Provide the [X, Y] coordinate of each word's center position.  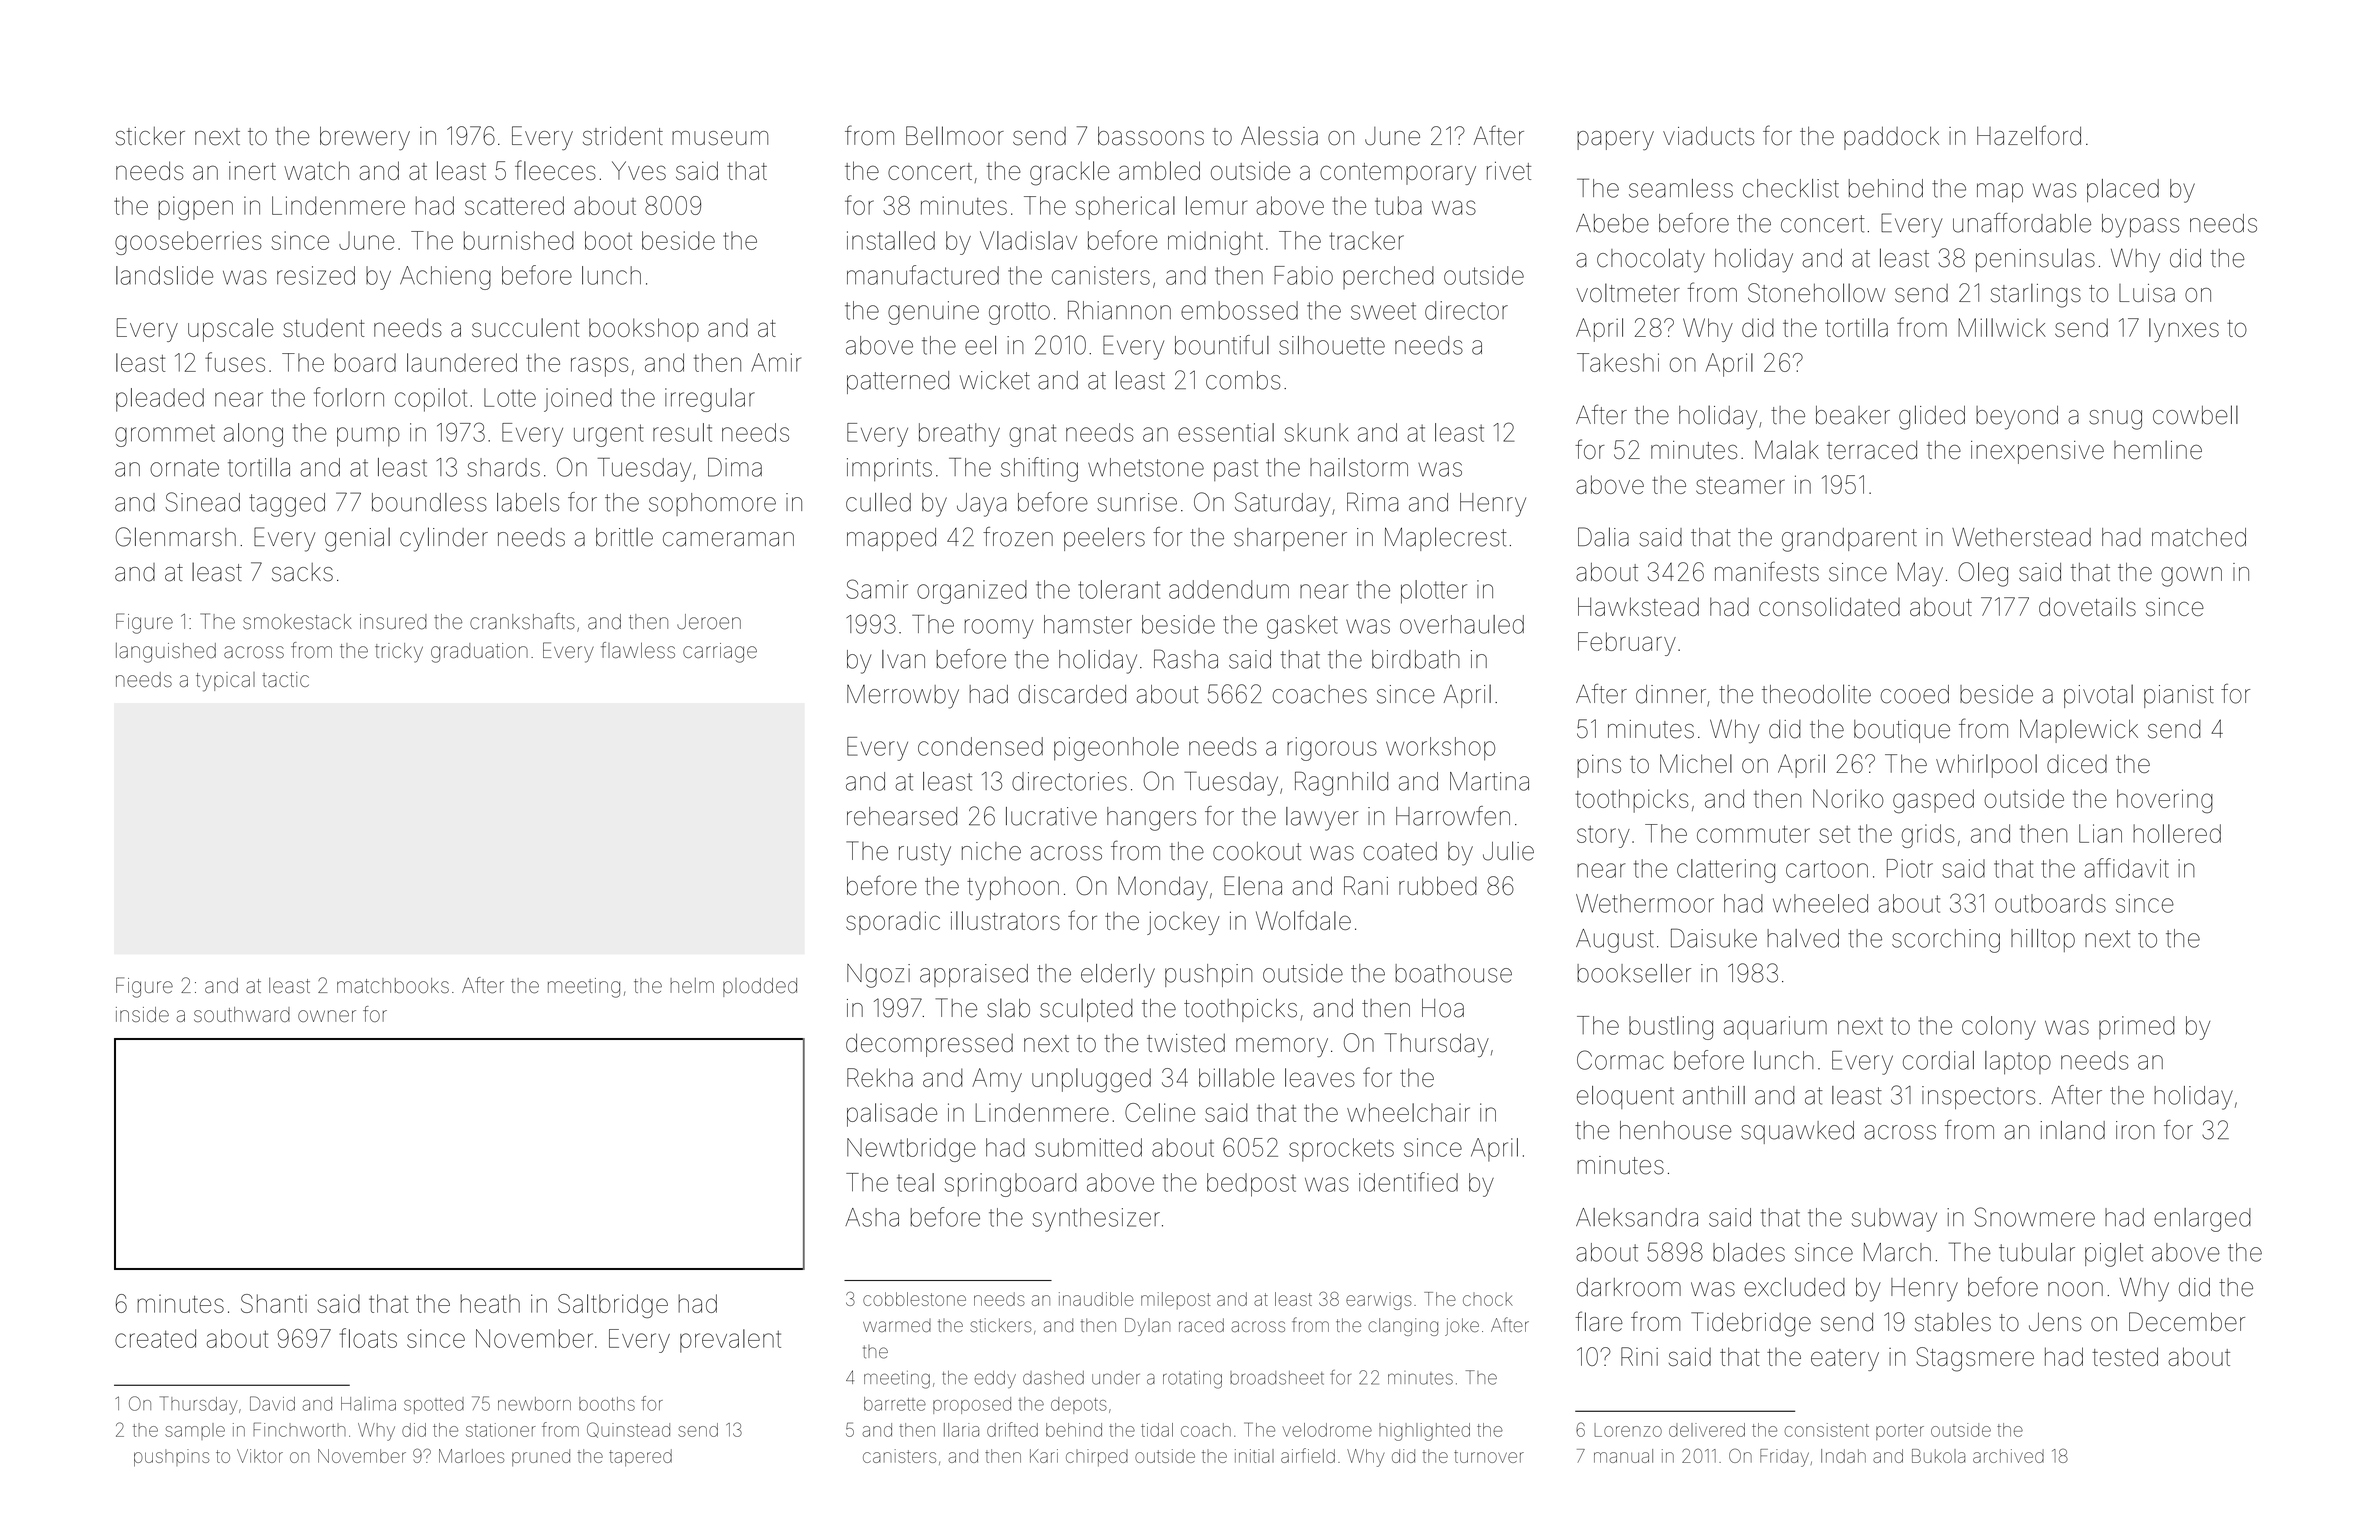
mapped [891, 539]
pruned [541, 1457]
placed [2123, 190]
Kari [1044, 1456]
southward [242, 1014]
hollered [2177, 833]
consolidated [1829, 606]
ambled [1159, 170]
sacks [302, 572]
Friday [1784, 1458]
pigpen [195, 208]
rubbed [1438, 886]
